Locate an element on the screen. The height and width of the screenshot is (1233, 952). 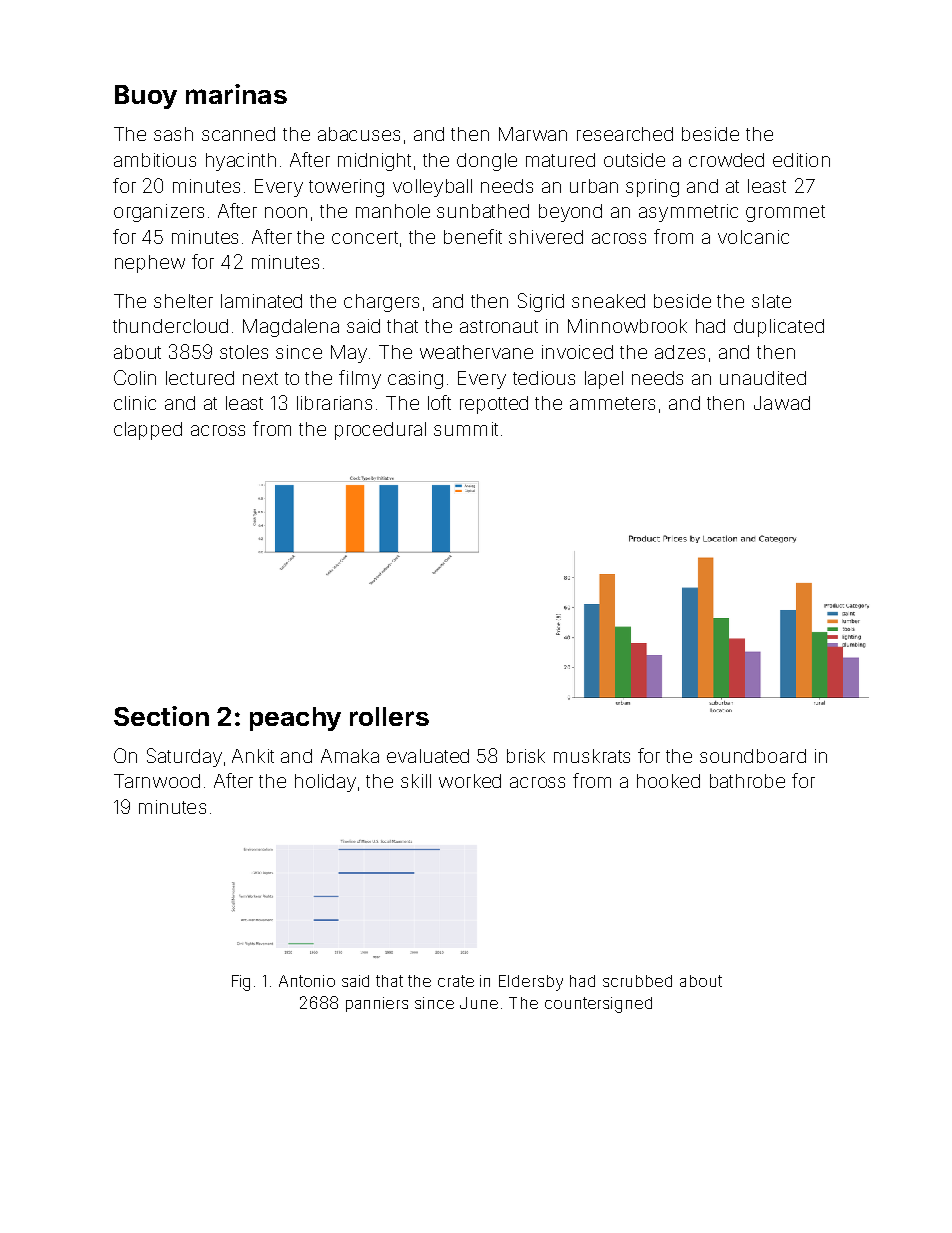
soundboard is located at coordinates (753, 756).
